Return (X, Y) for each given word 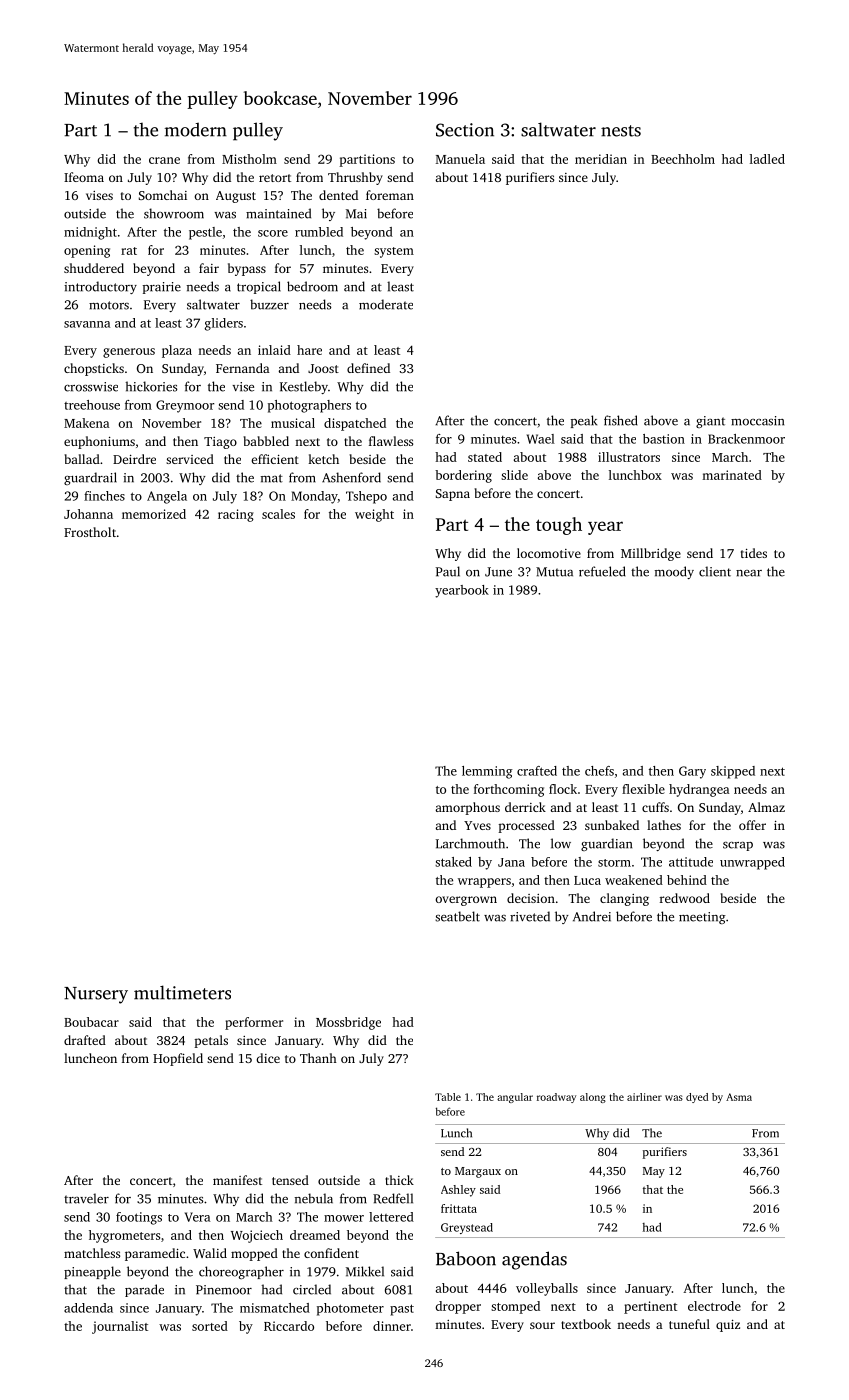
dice (268, 1058)
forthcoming (509, 790)
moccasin (757, 421)
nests (621, 131)
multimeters (182, 992)
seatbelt (457, 916)
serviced (190, 459)
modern (196, 129)
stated (485, 457)
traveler (86, 1198)
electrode (714, 1306)
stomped (515, 1307)
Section (465, 130)
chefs (599, 771)
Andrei (592, 916)
